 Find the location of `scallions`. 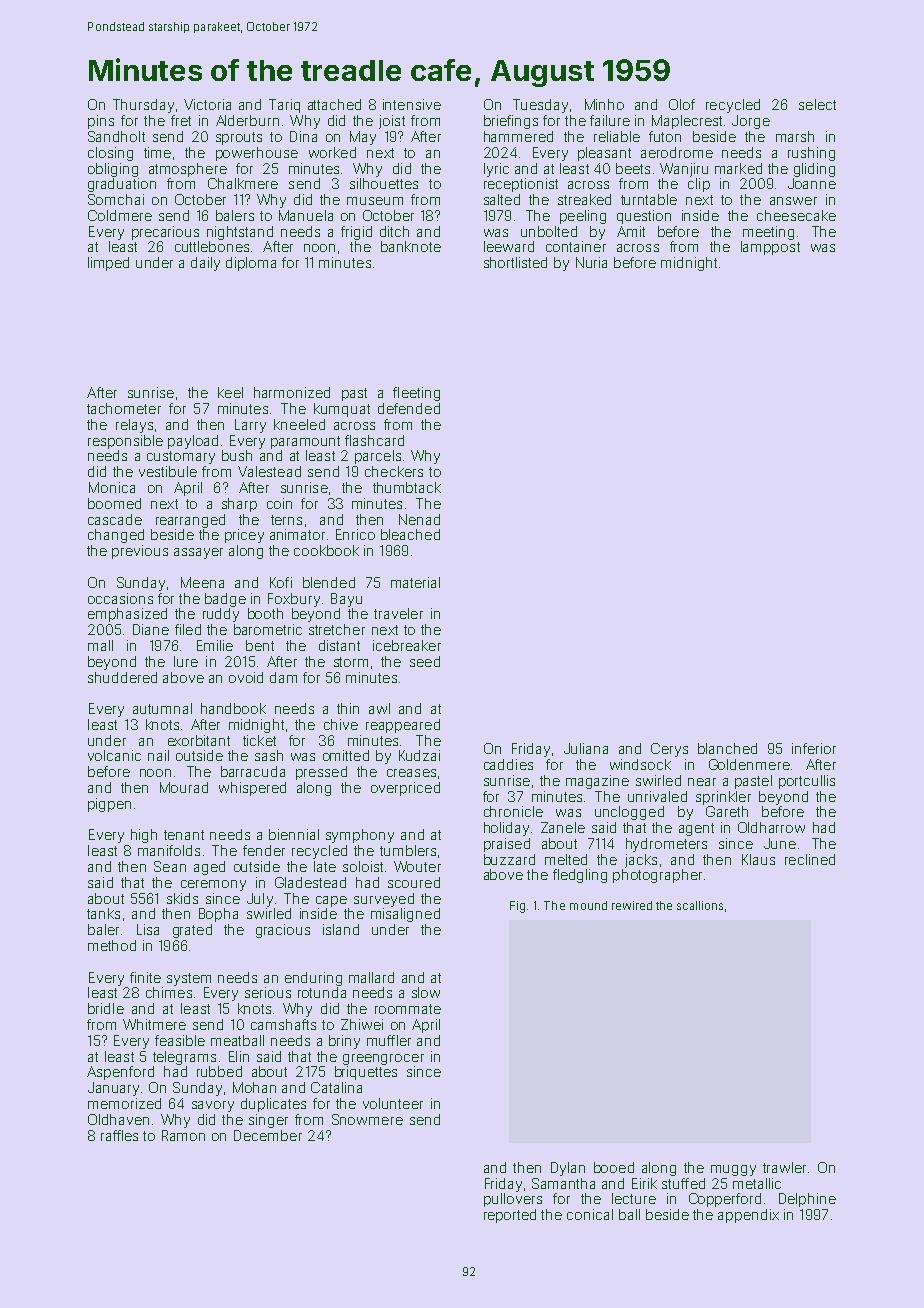

scallions is located at coordinates (700, 905).
